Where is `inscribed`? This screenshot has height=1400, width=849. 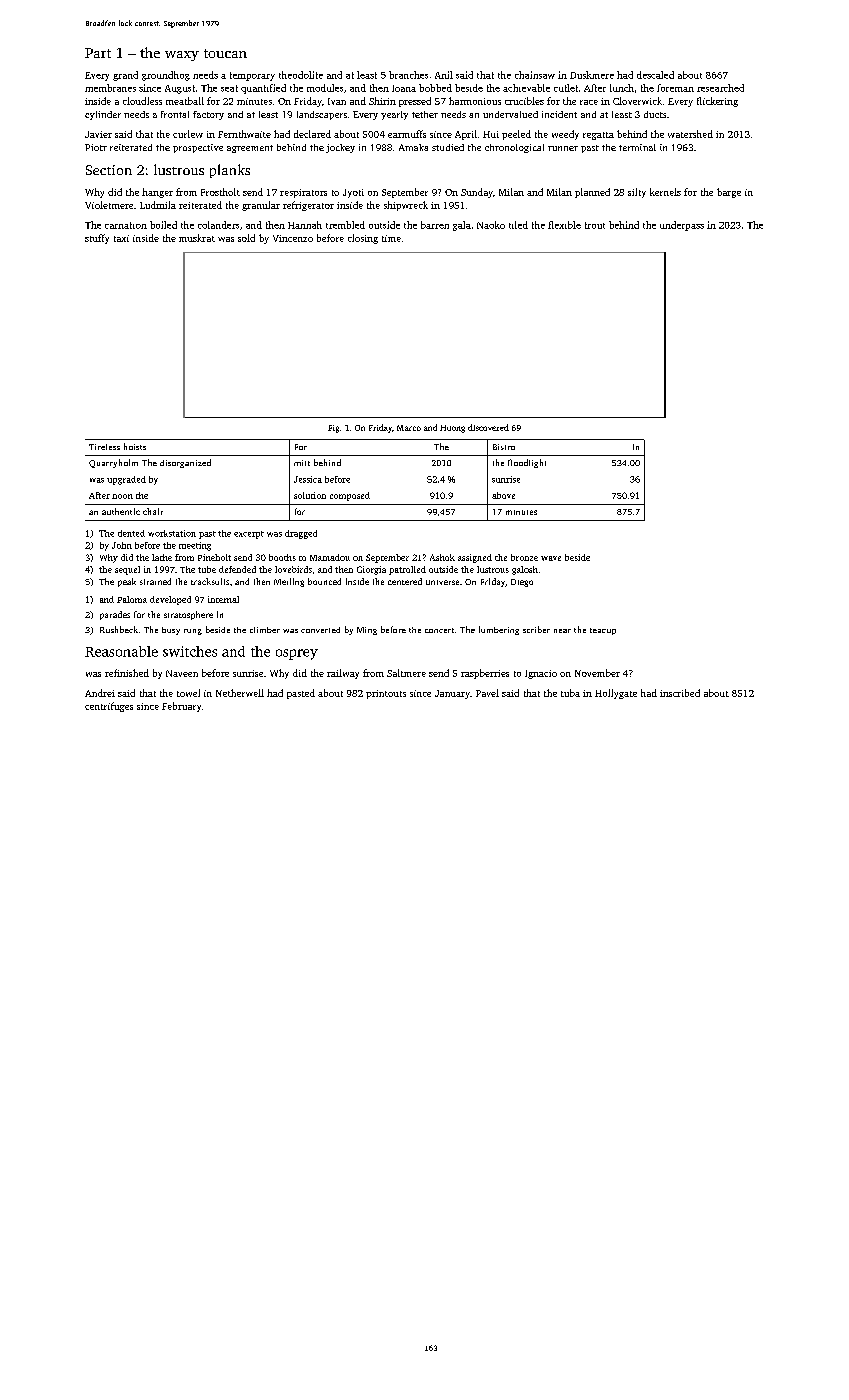
inscribed is located at coordinates (680, 693).
